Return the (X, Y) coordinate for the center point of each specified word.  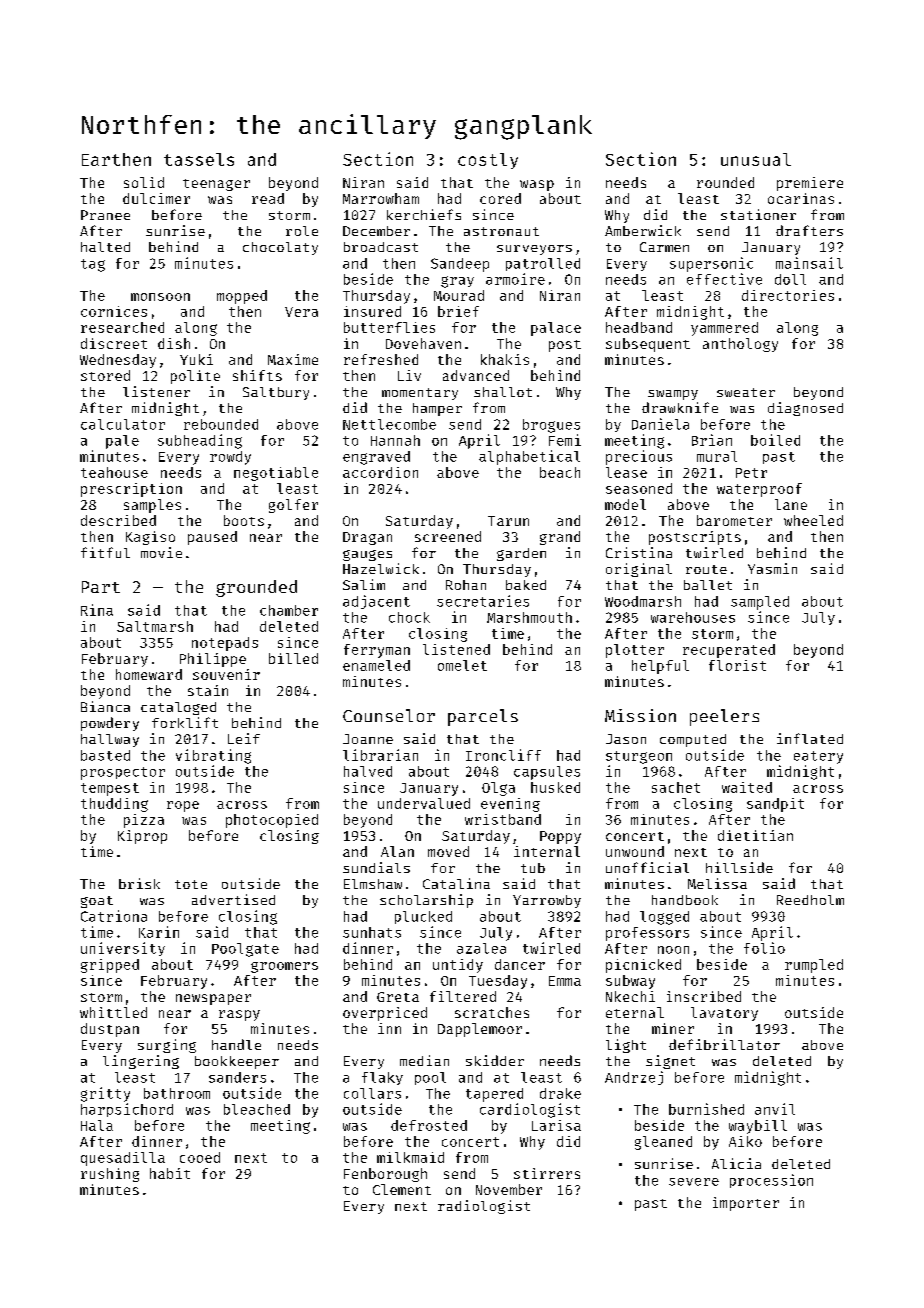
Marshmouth (529, 617)
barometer (734, 520)
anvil (775, 1109)
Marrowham (381, 198)
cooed (200, 1157)
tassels (199, 159)
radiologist (484, 1207)
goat (97, 902)
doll (790, 279)
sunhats (372, 932)
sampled (760, 603)
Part (101, 587)
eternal (635, 1012)
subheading (200, 441)
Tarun (508, 521)
